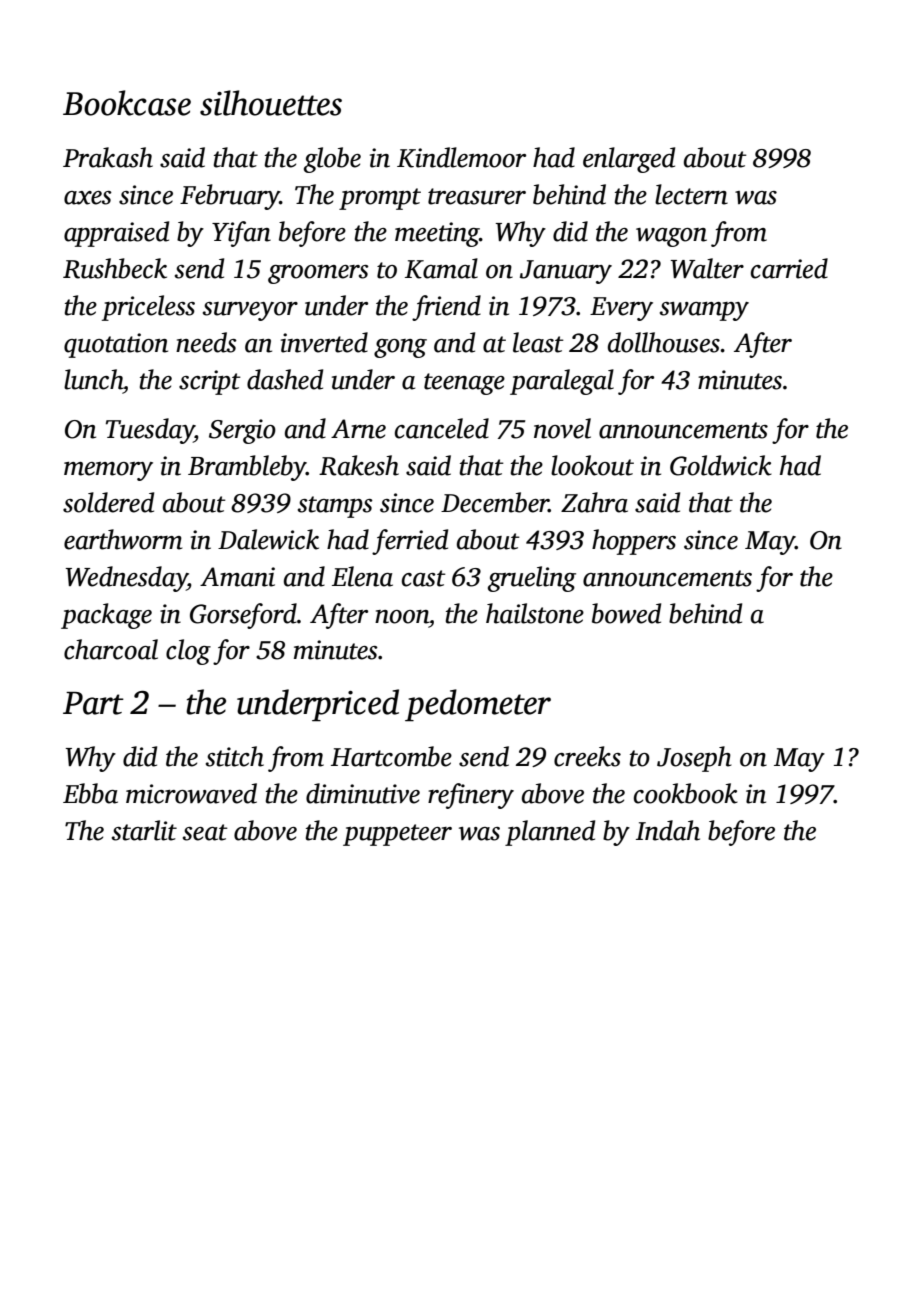 Image resolution: width=924 pixels, height=1311 pixels. I want to click on carried, so click(789, 268).
